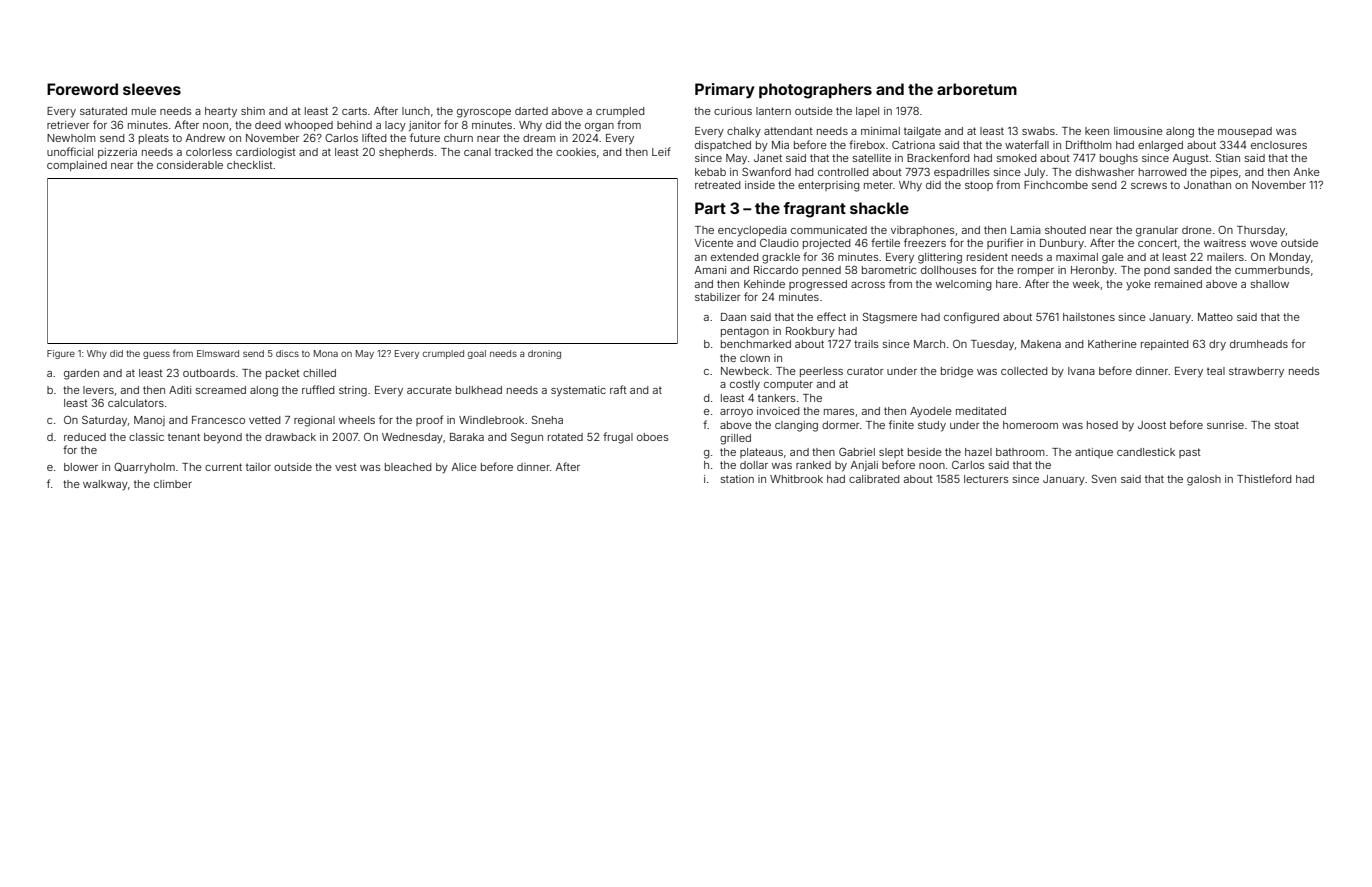 The height and width of the screenshot is (887, 1372). What do you see at coordinates (326, 353) in the screenshot?
I see `Mona` at bounding box center [326, 353].
